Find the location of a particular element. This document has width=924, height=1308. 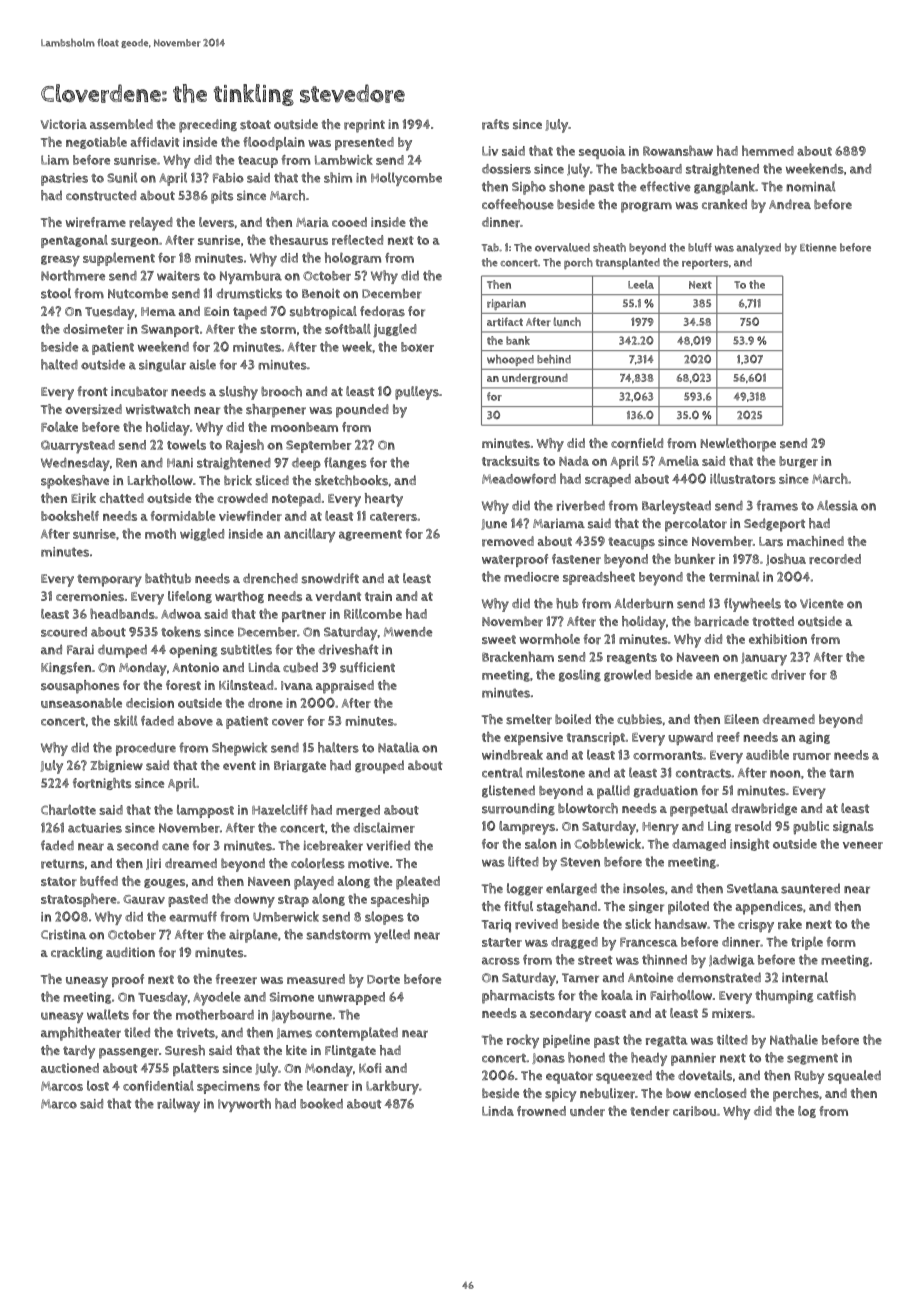

railway is located at coordinates (178, 1105).
